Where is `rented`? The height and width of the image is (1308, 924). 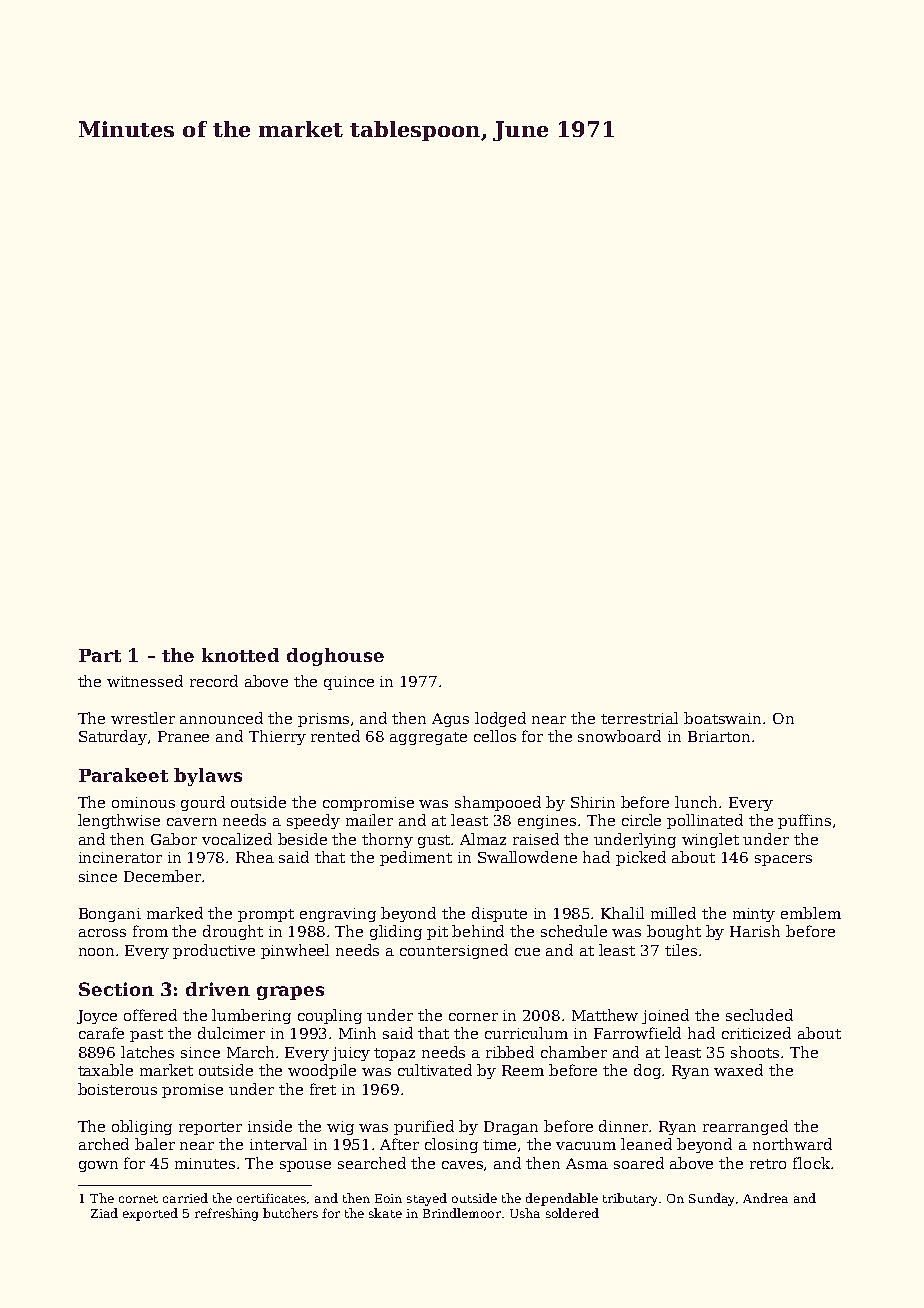
rented is located at coordinates (335, 736).
